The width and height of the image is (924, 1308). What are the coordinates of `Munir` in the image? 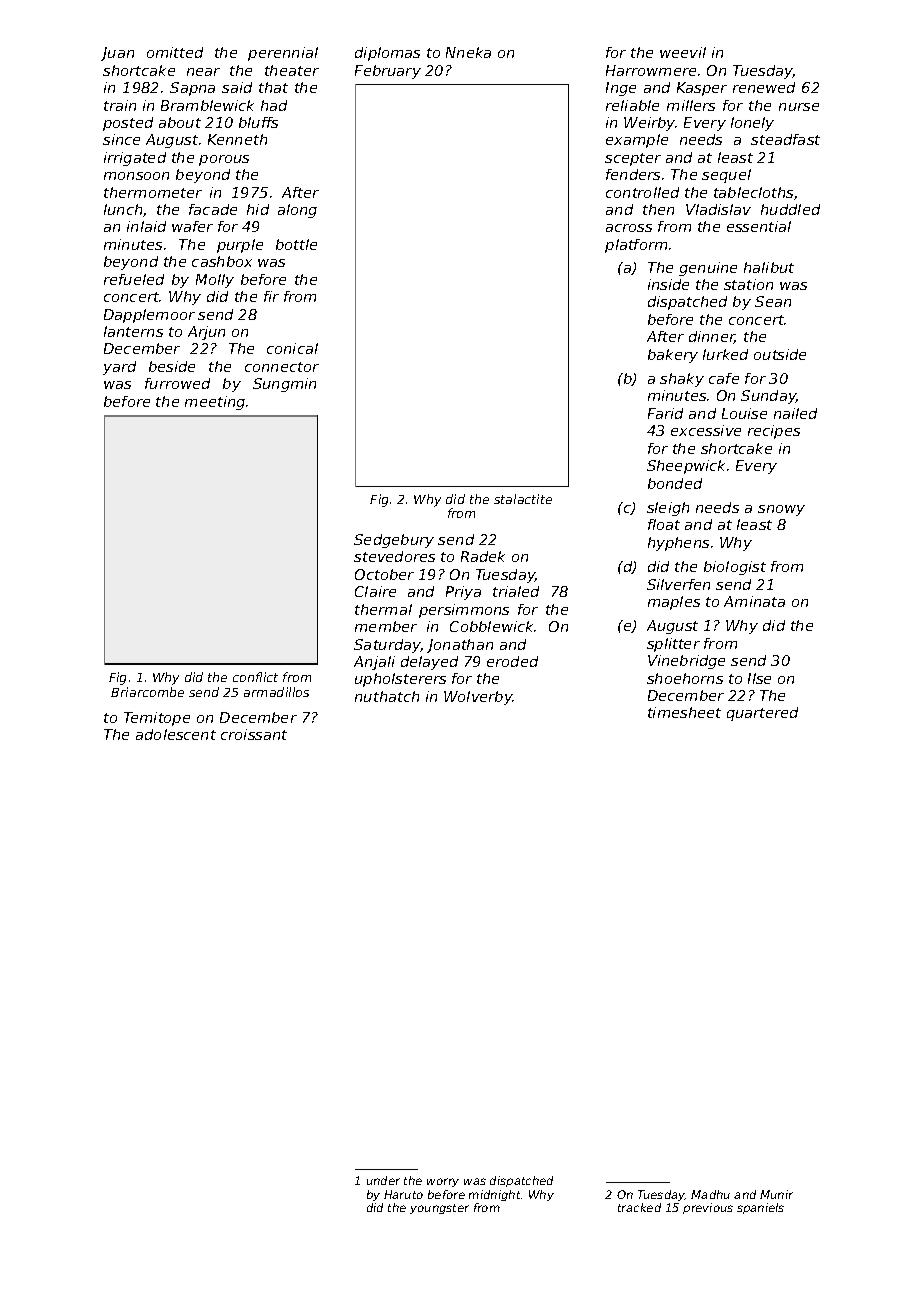 It's located at (776, 1194).
